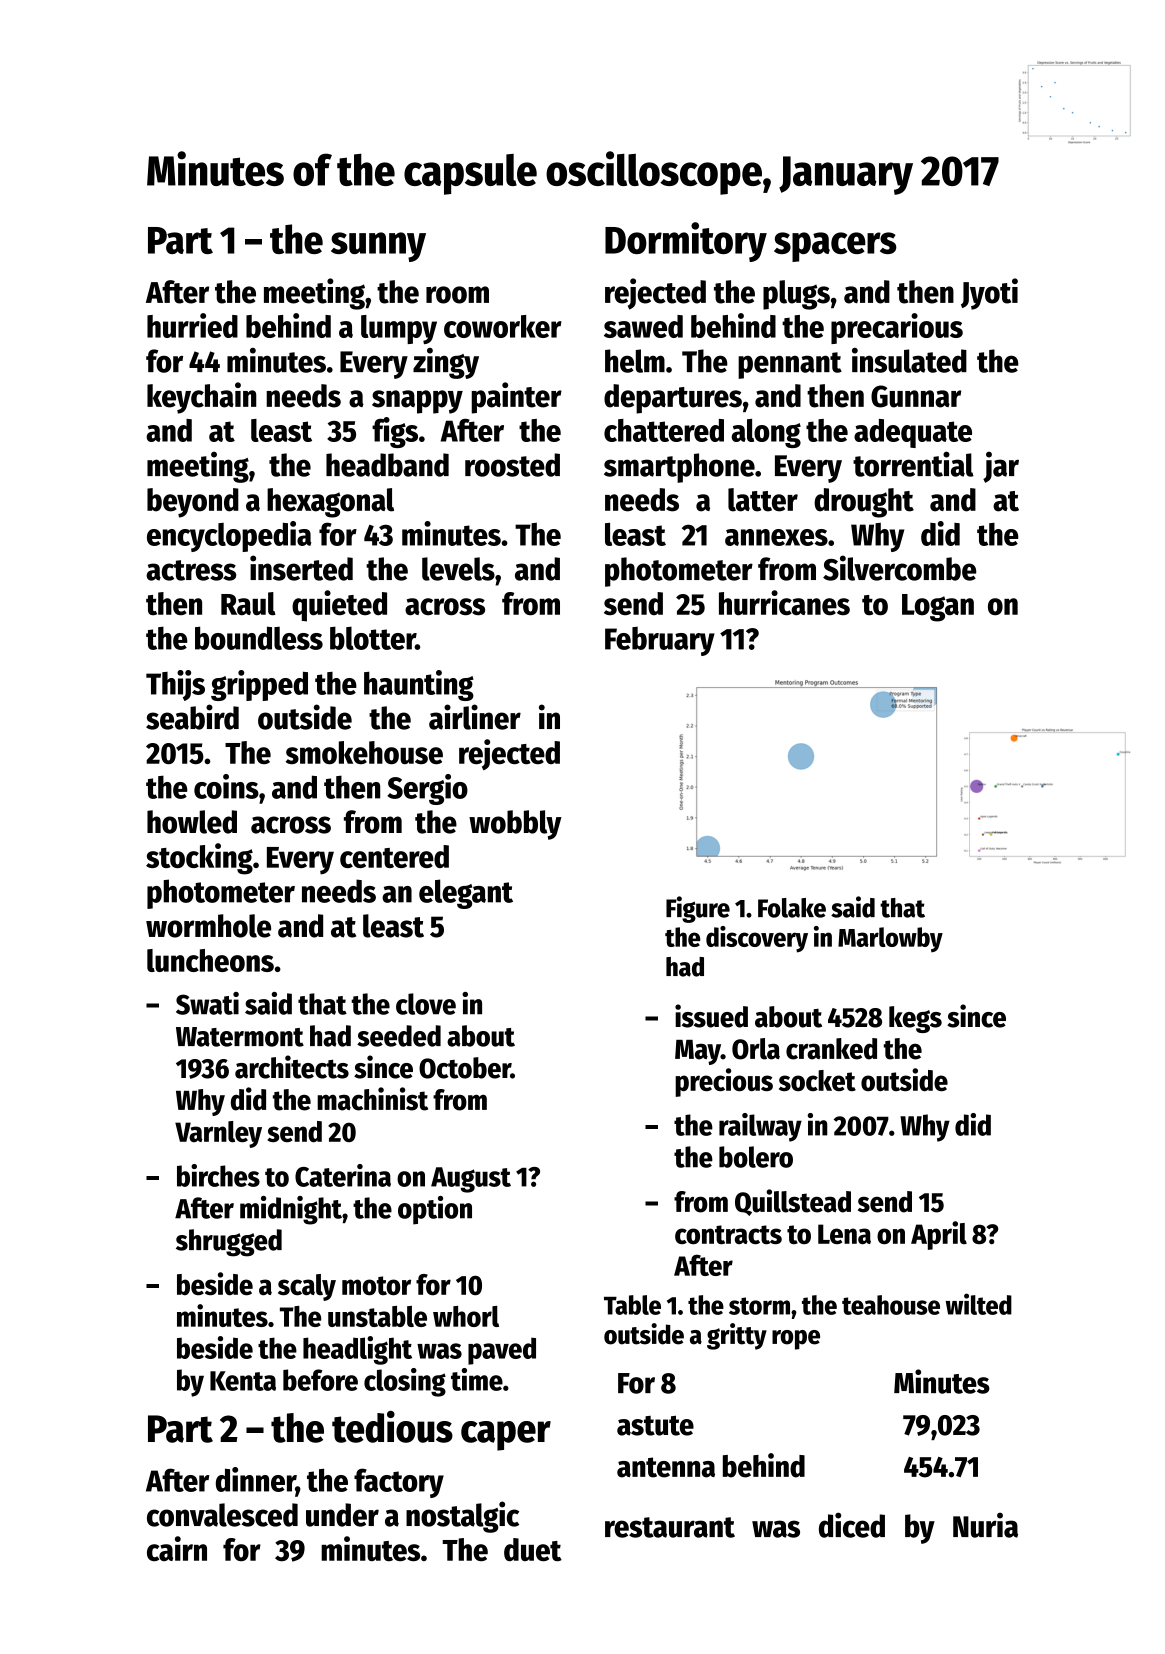  What do you see at coordinates (378, 247) in the screenshot?
I see `sunny` at bounding box center [378, 247].
